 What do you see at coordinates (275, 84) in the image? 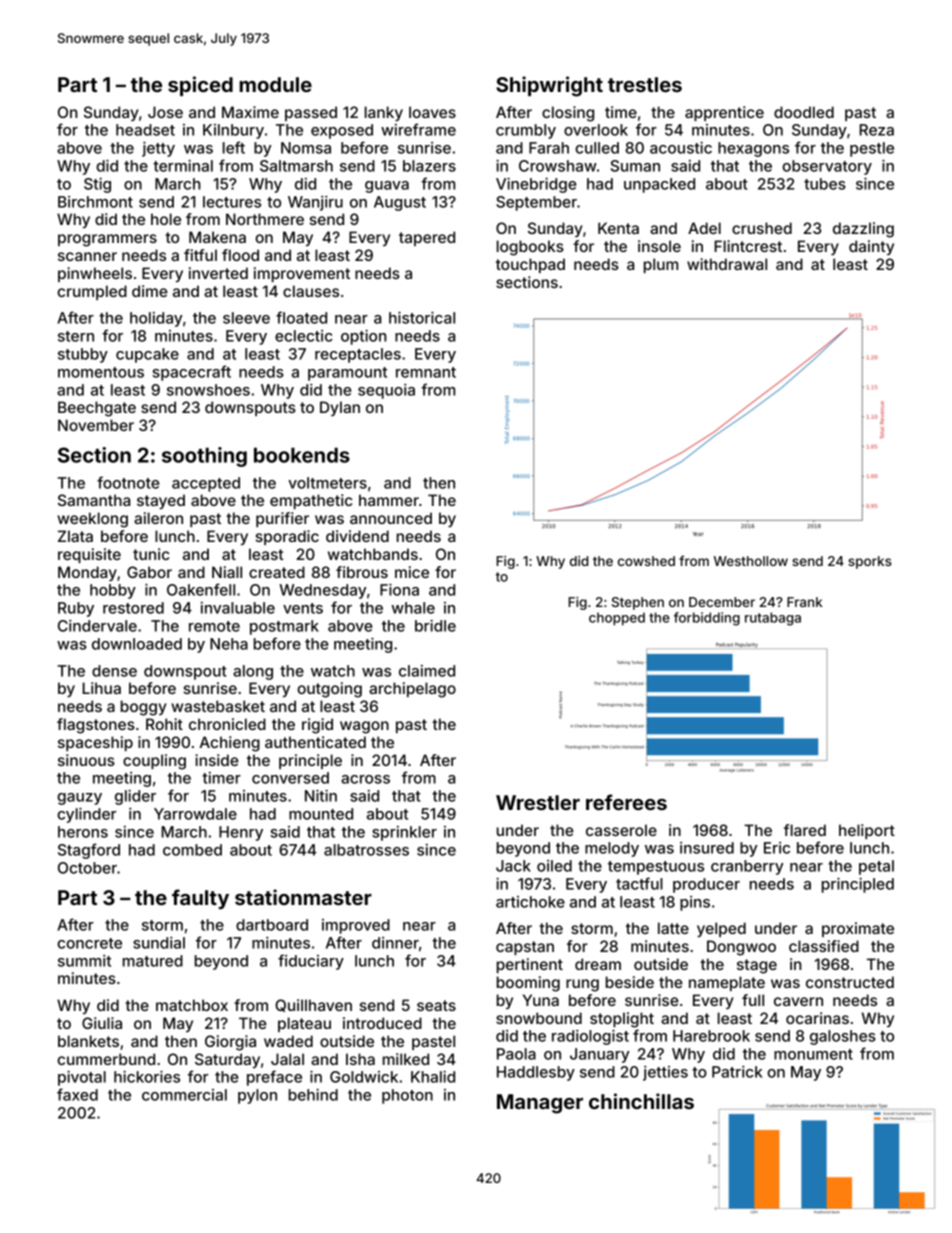
I see `module` at bounding box center [275, 84].
